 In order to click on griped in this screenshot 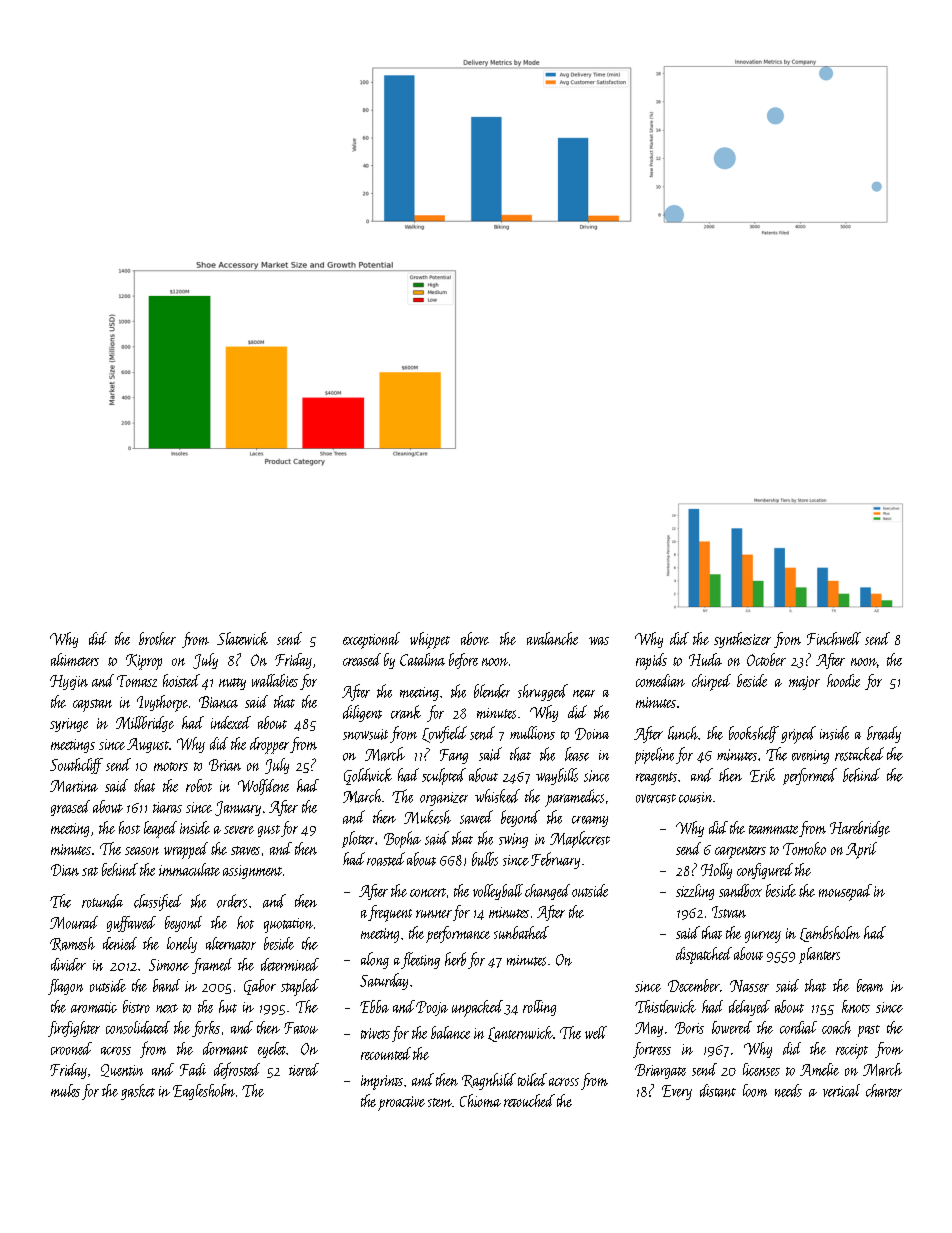, I will do `click(798, 735)`.
